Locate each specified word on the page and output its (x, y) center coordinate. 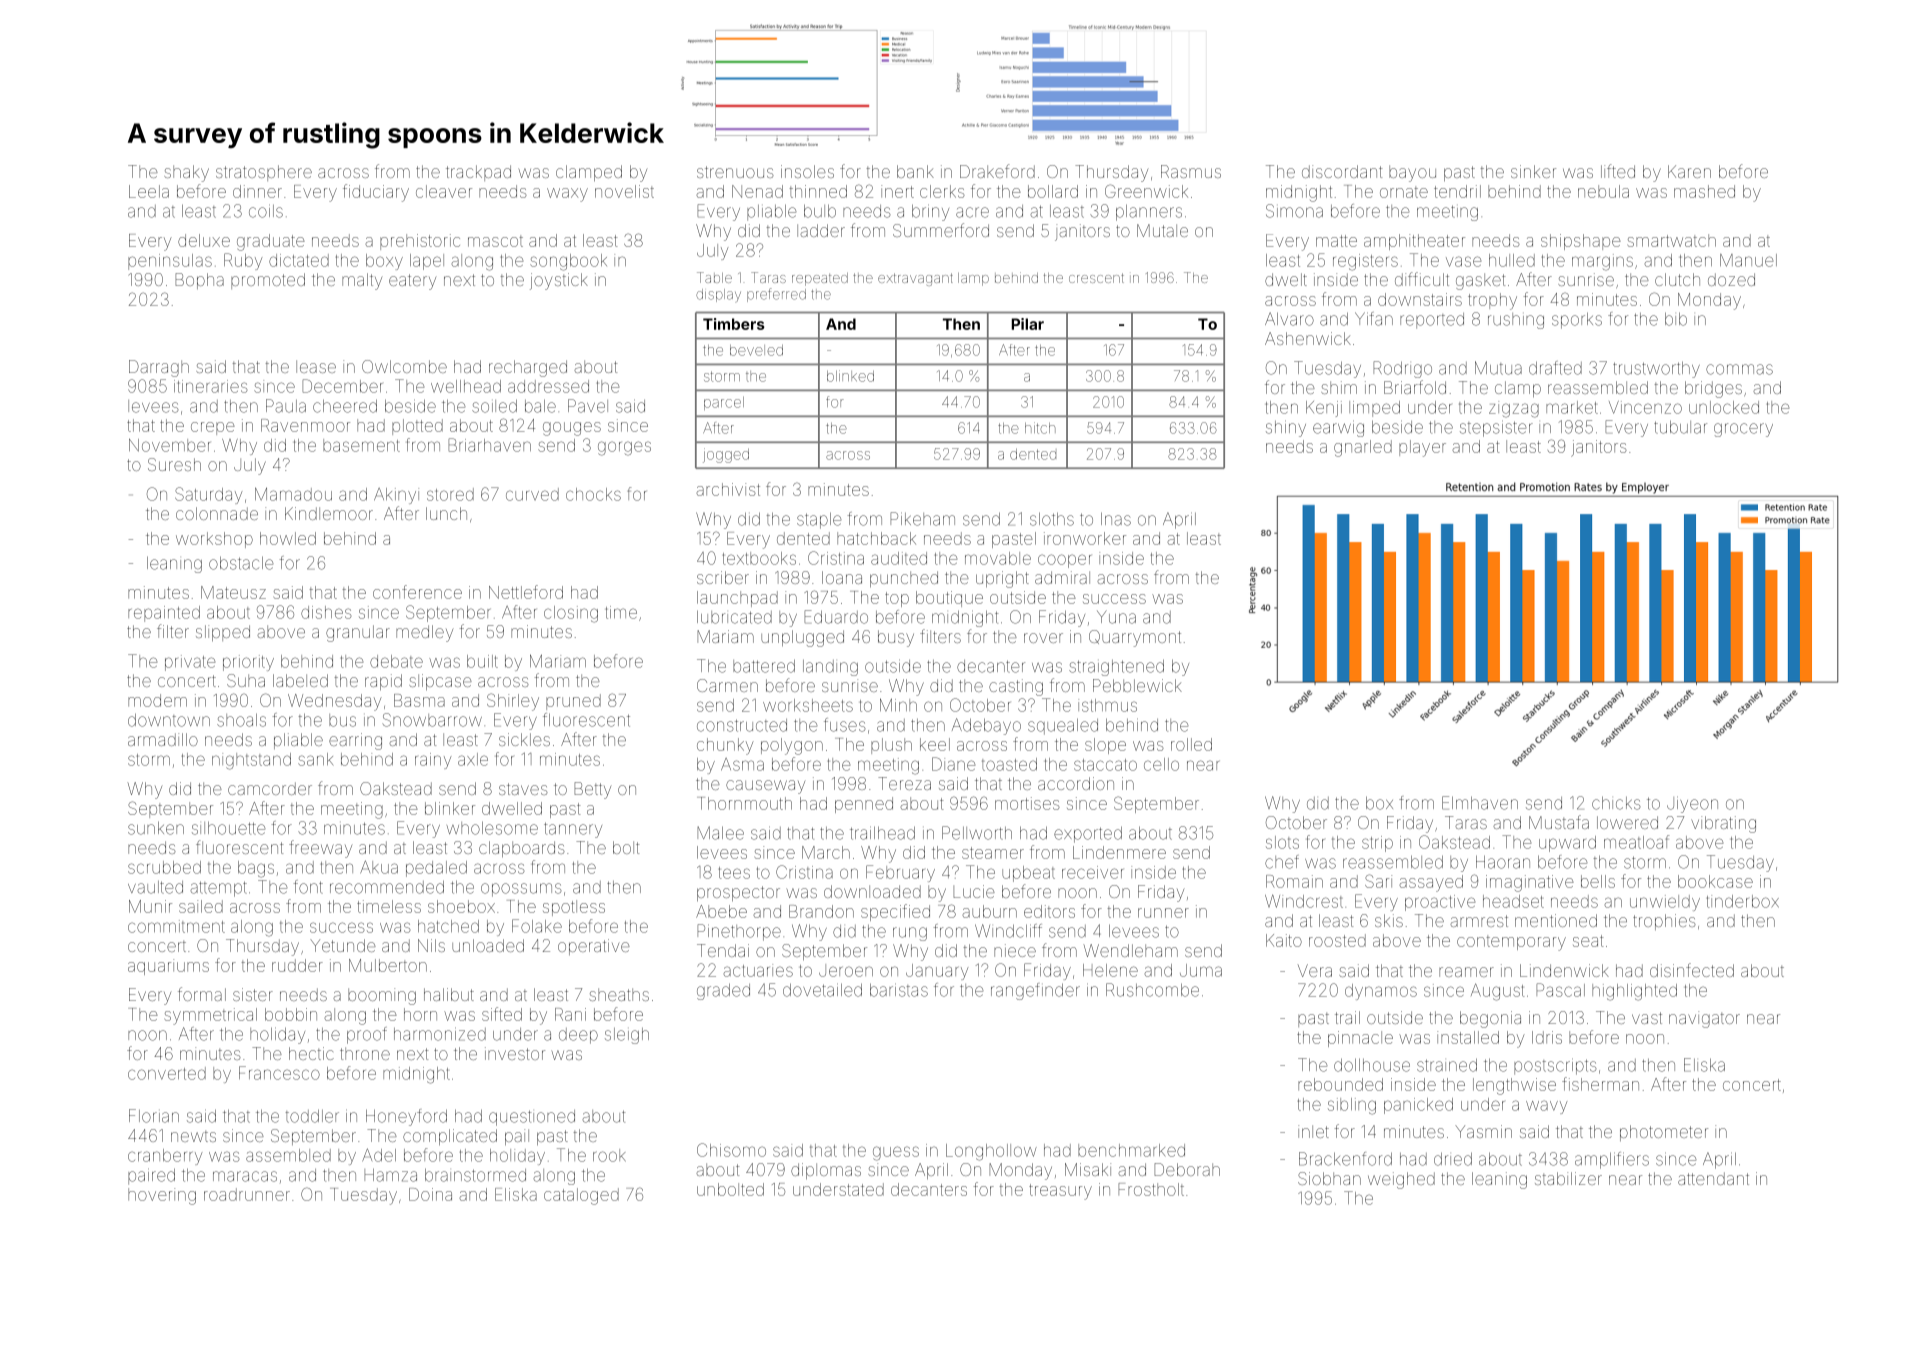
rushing (1516, 321)
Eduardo (836, 617)
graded (723, 991)
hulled (1512, 260)
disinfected (1692, 970)
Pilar (1028, 324)
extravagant (915, 279)
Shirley (513, 702)
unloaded (488, 945)
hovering (162, 1196)
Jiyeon (1692, 804)
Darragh (159, 368)
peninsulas (170, 262)
